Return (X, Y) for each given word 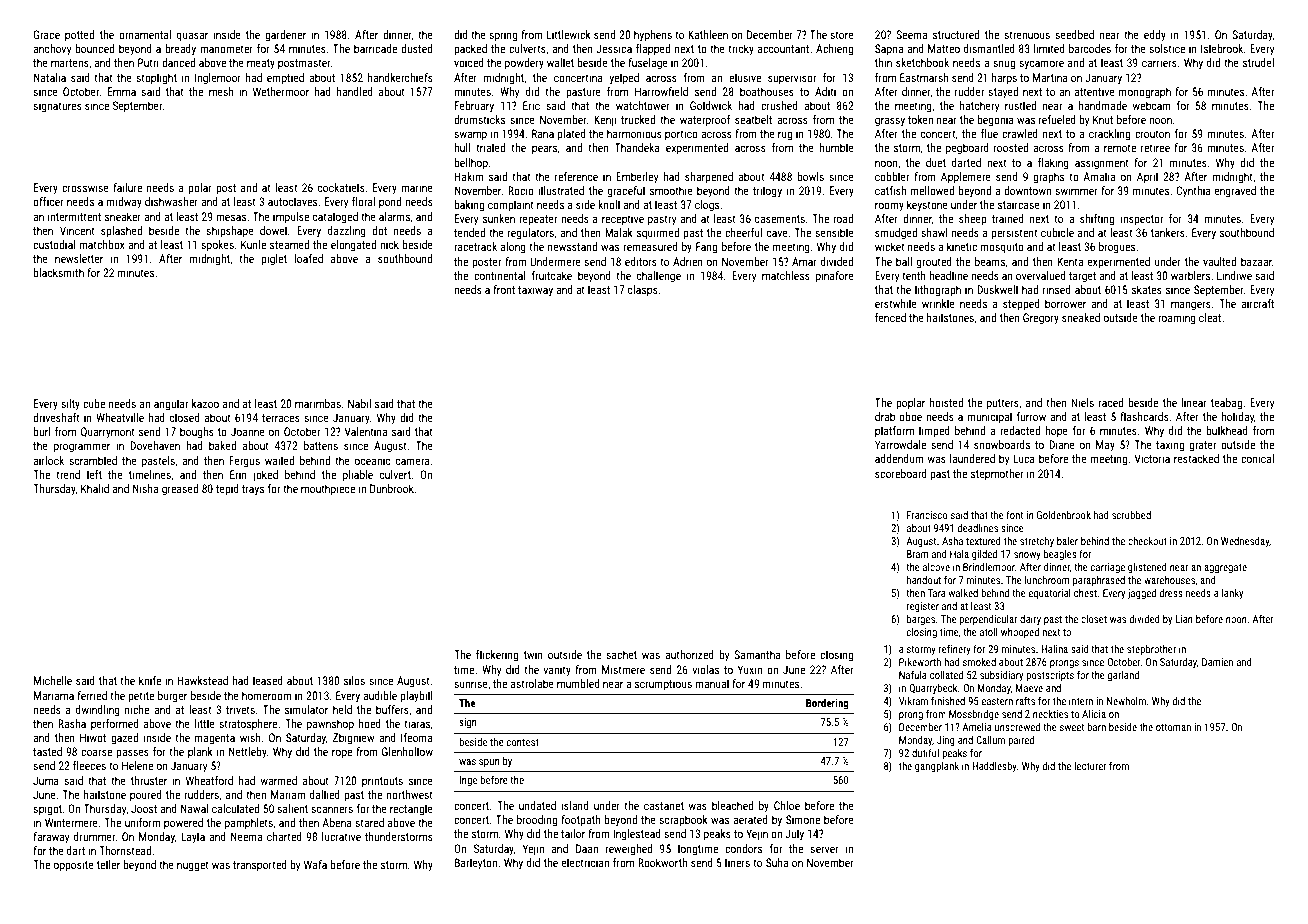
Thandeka (637, 147)
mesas (231, 217)
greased (180, 490)
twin (533, 654)
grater (1203, 446)
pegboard (967, 149)
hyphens (653, 36)
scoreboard (901, 473)
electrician (585, 862)
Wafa (315, 864)
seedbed (1074, 34)
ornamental (145, 34)
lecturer (1090, 766)
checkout (1147, 541)
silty (70, 405)
